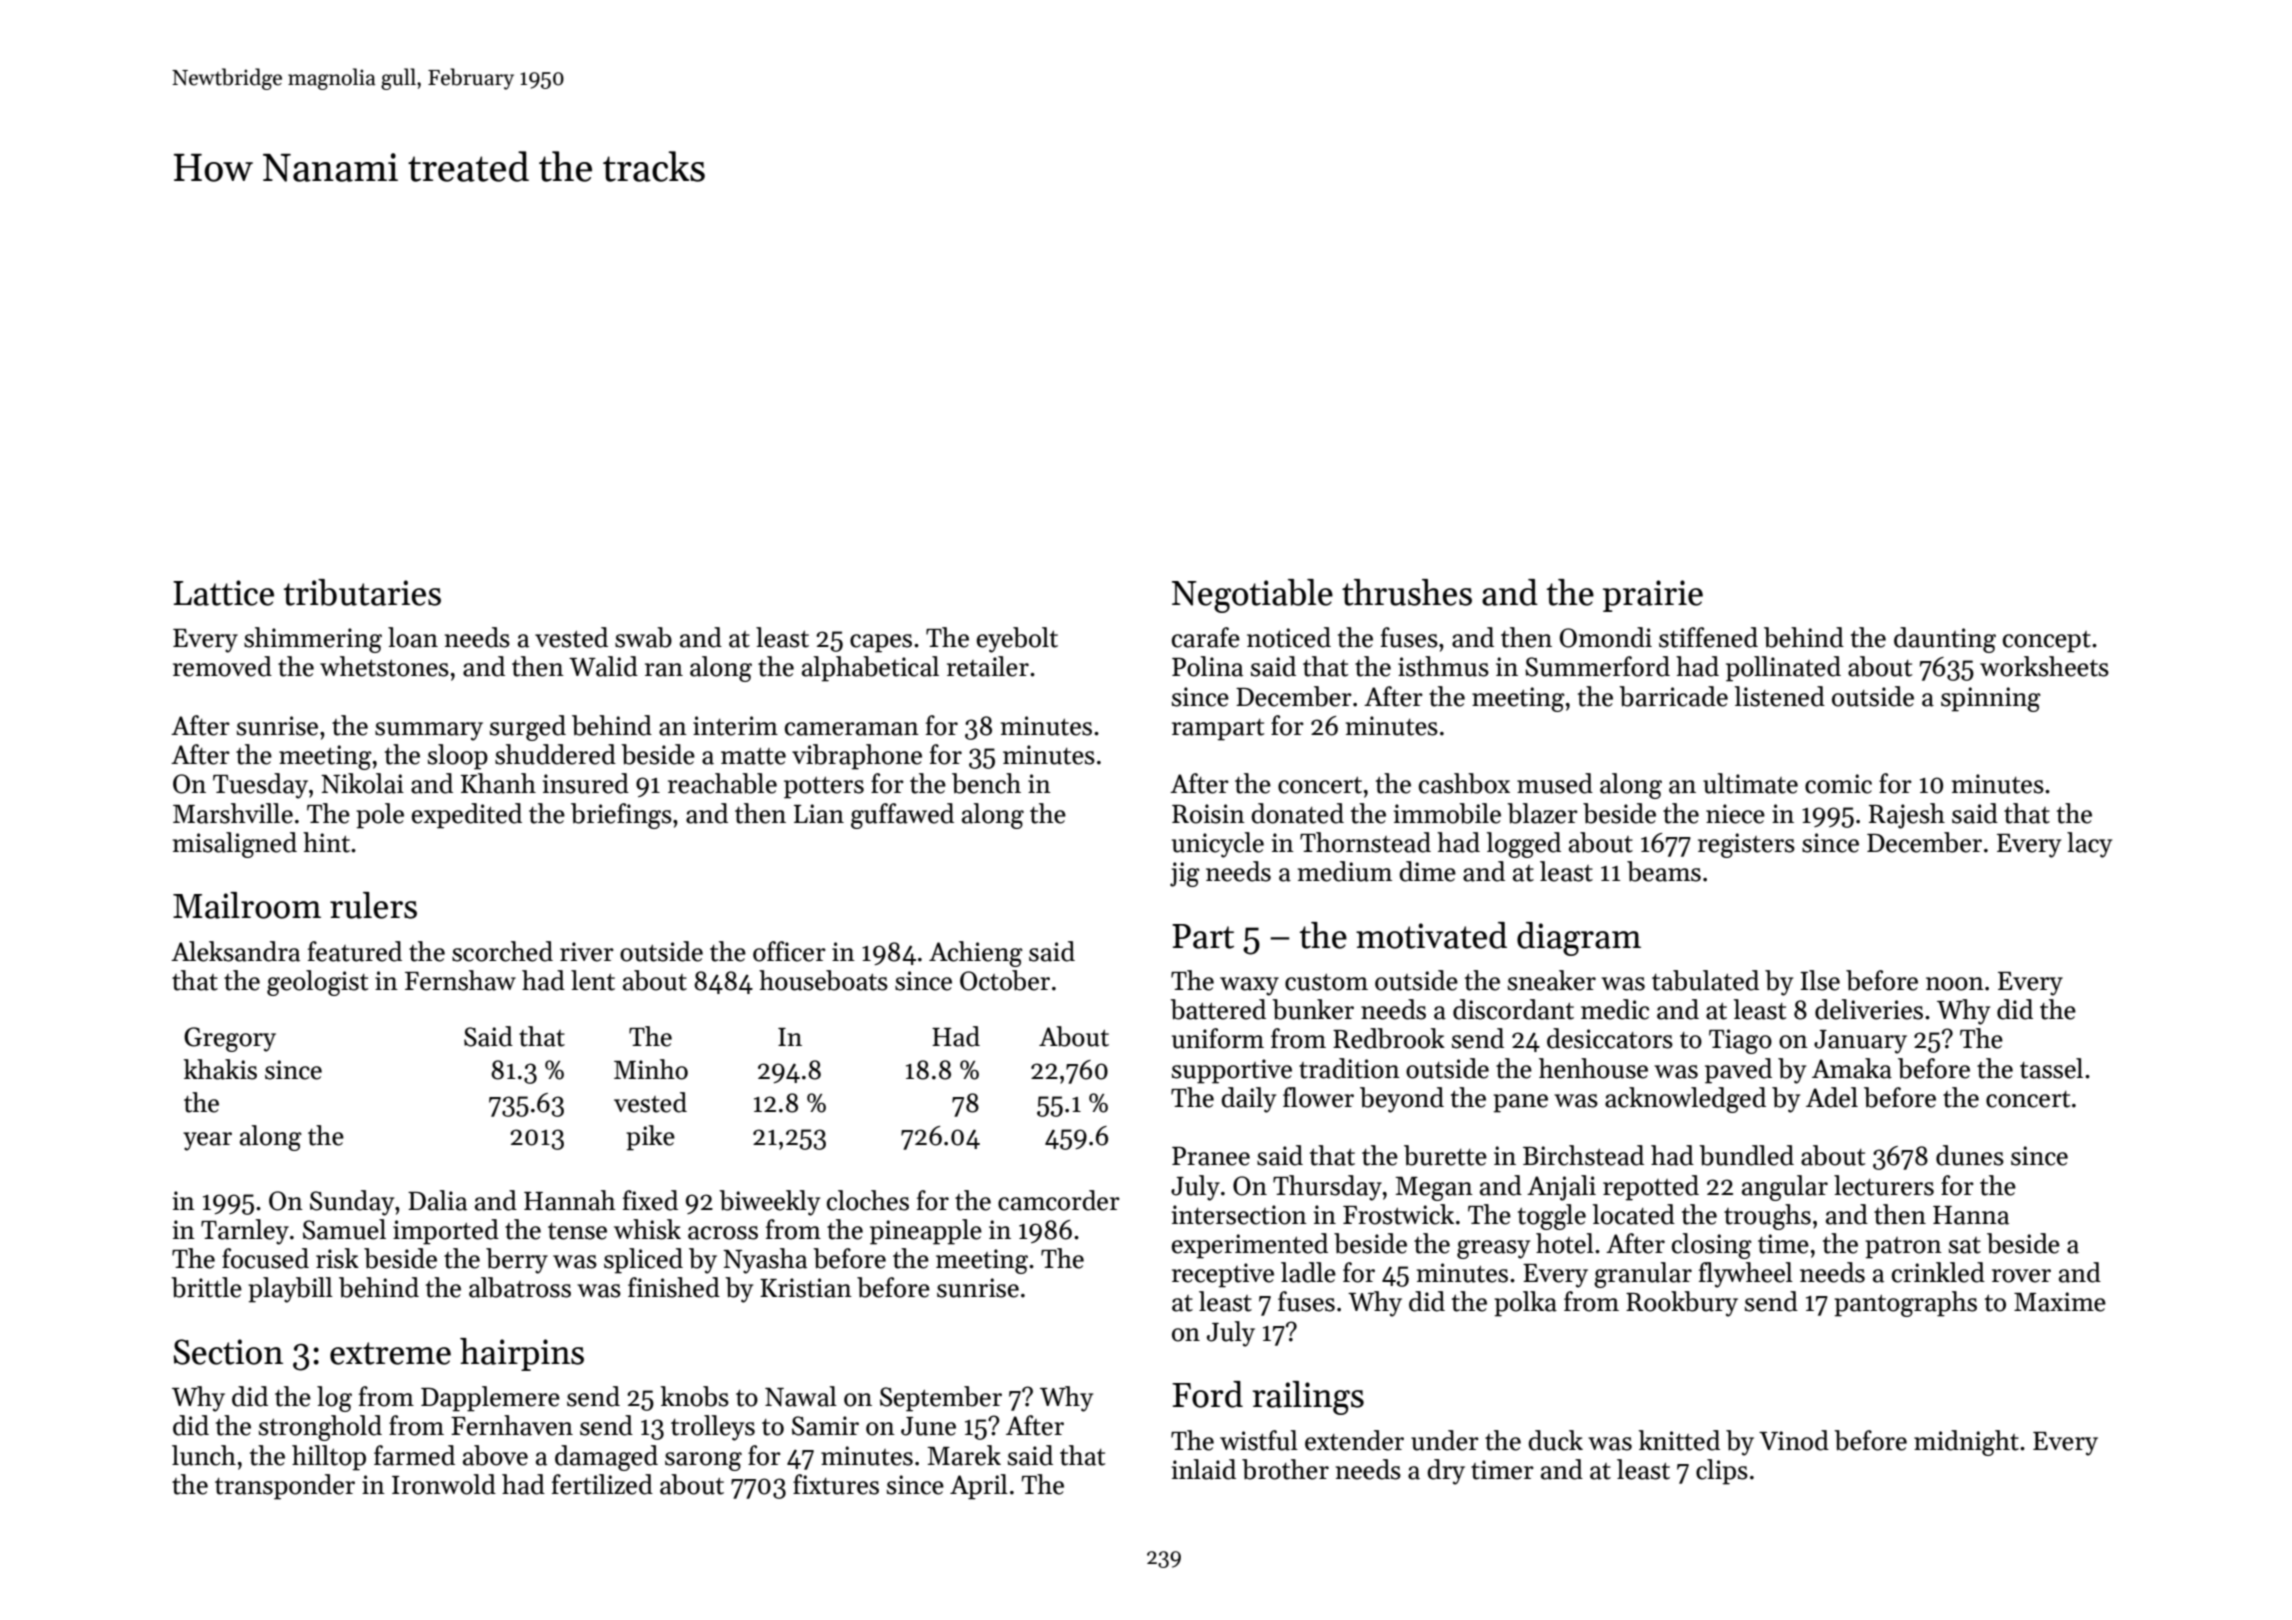  Describe the element at coordinates (852, 729) in the screenshot. I see `cameraman` at that location.
